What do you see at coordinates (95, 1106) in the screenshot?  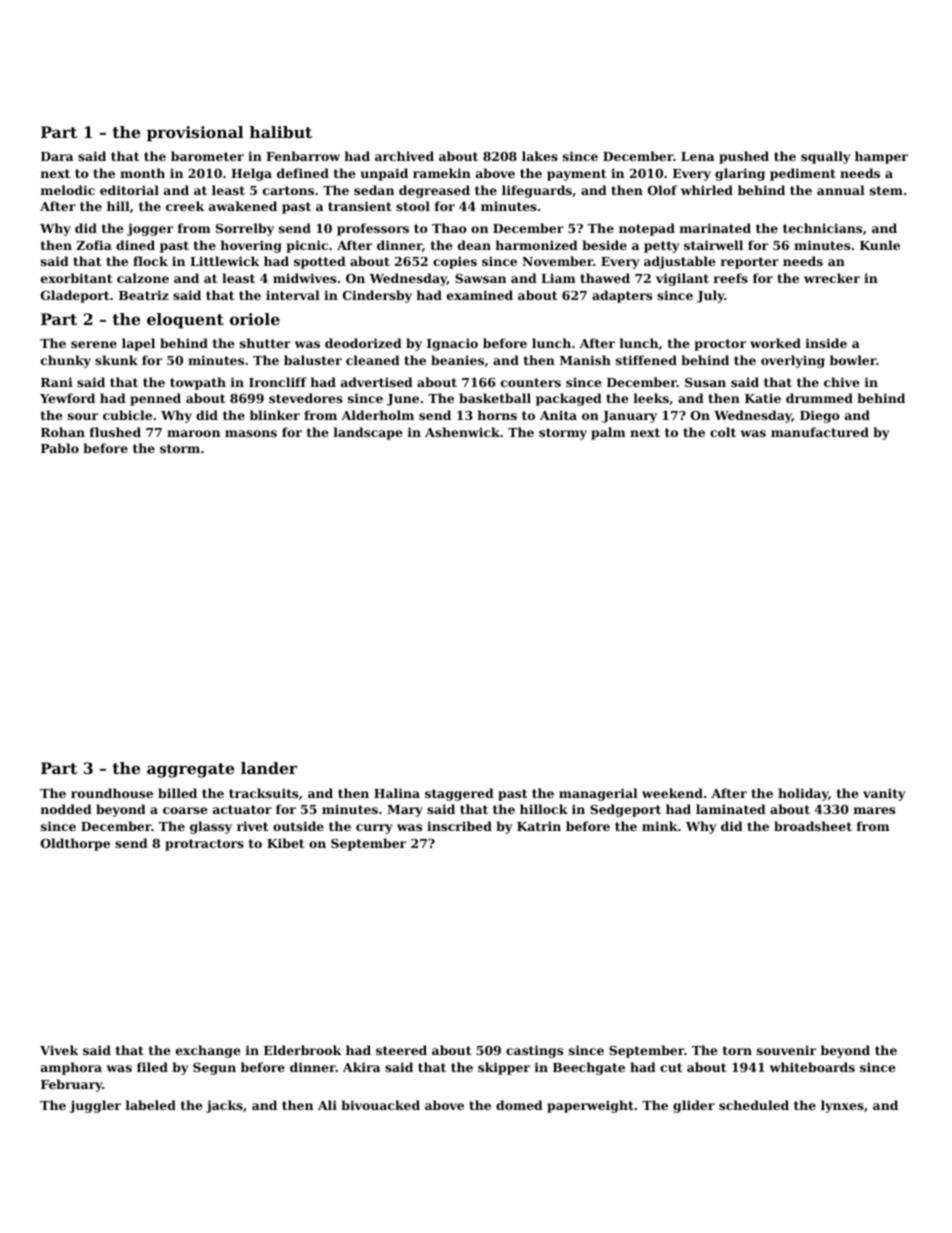 I see `juggler` at bounding box center [95, 1106].
